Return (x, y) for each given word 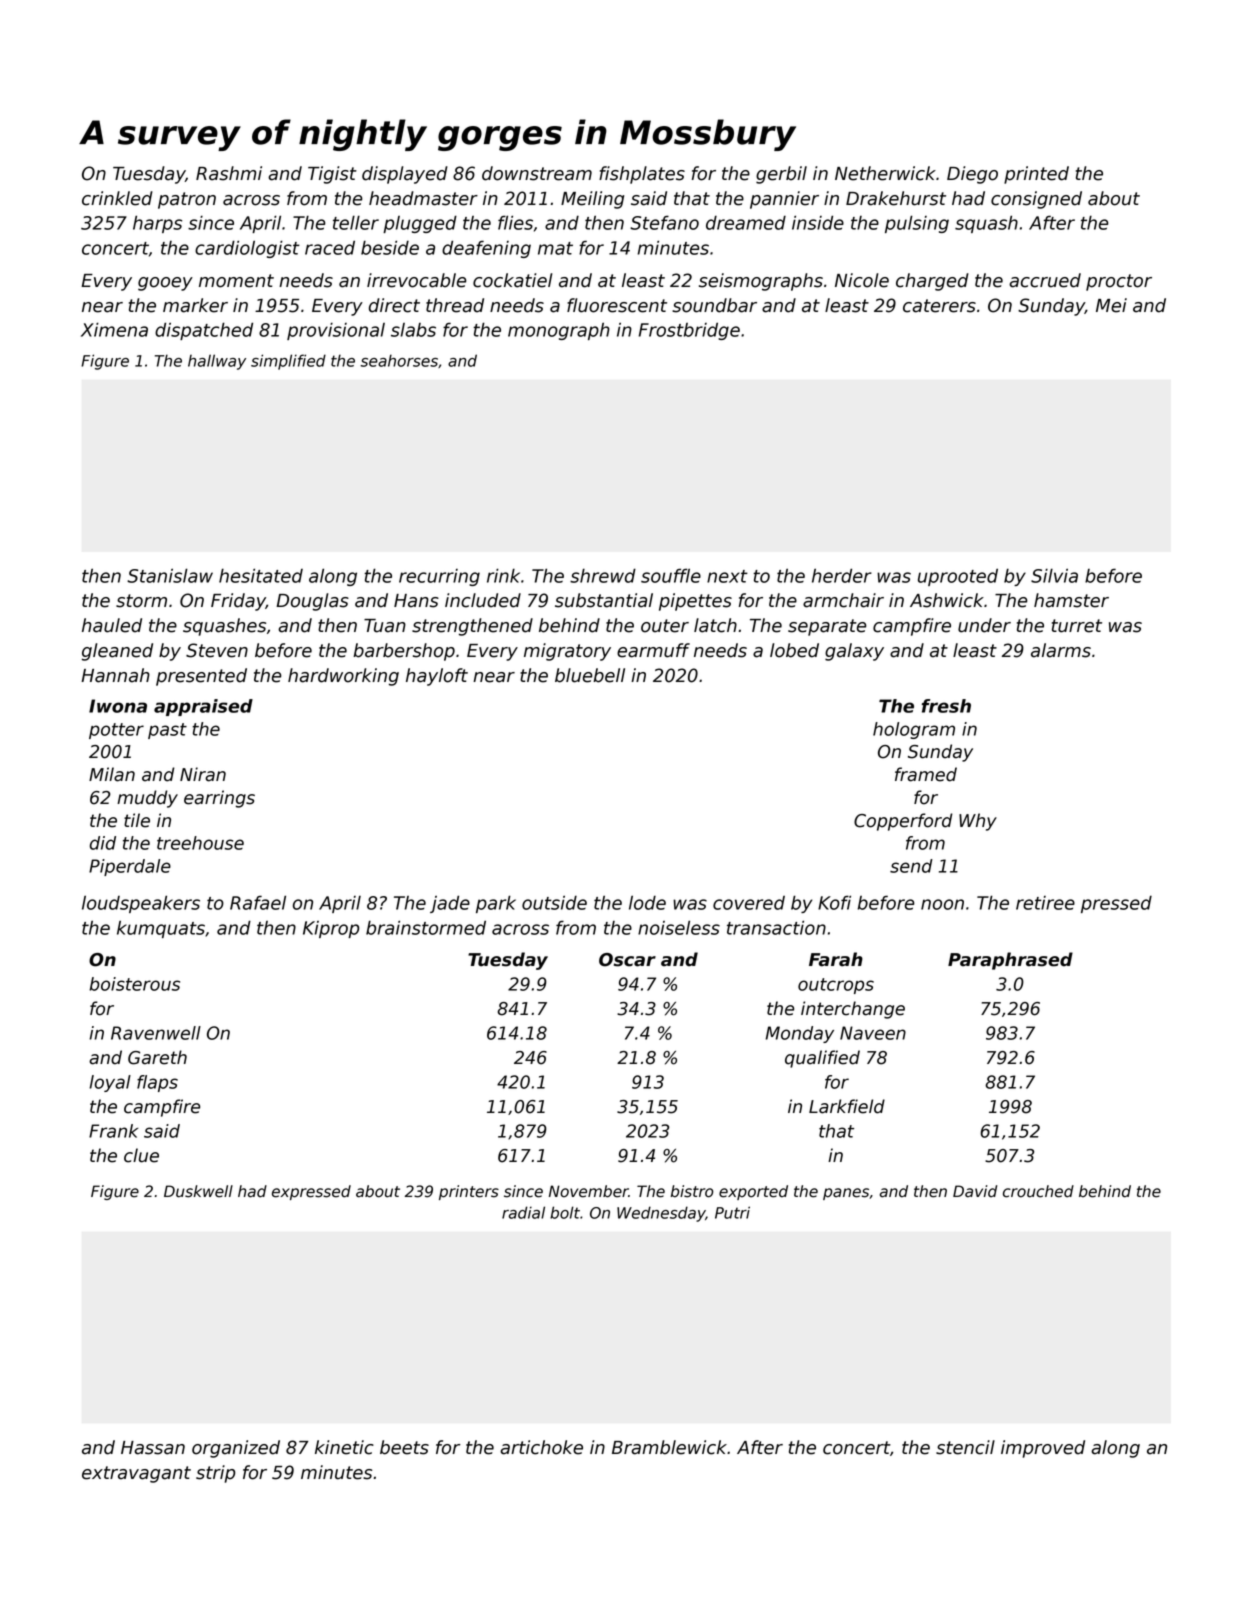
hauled (112, 625)
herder (842, 575)
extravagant (136, 1474)
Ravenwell (156, 1033)
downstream (537, 173)
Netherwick (885, 173)
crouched (1038, 1191)
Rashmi (229, 173)
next (727, 576)
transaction (776, 927)
